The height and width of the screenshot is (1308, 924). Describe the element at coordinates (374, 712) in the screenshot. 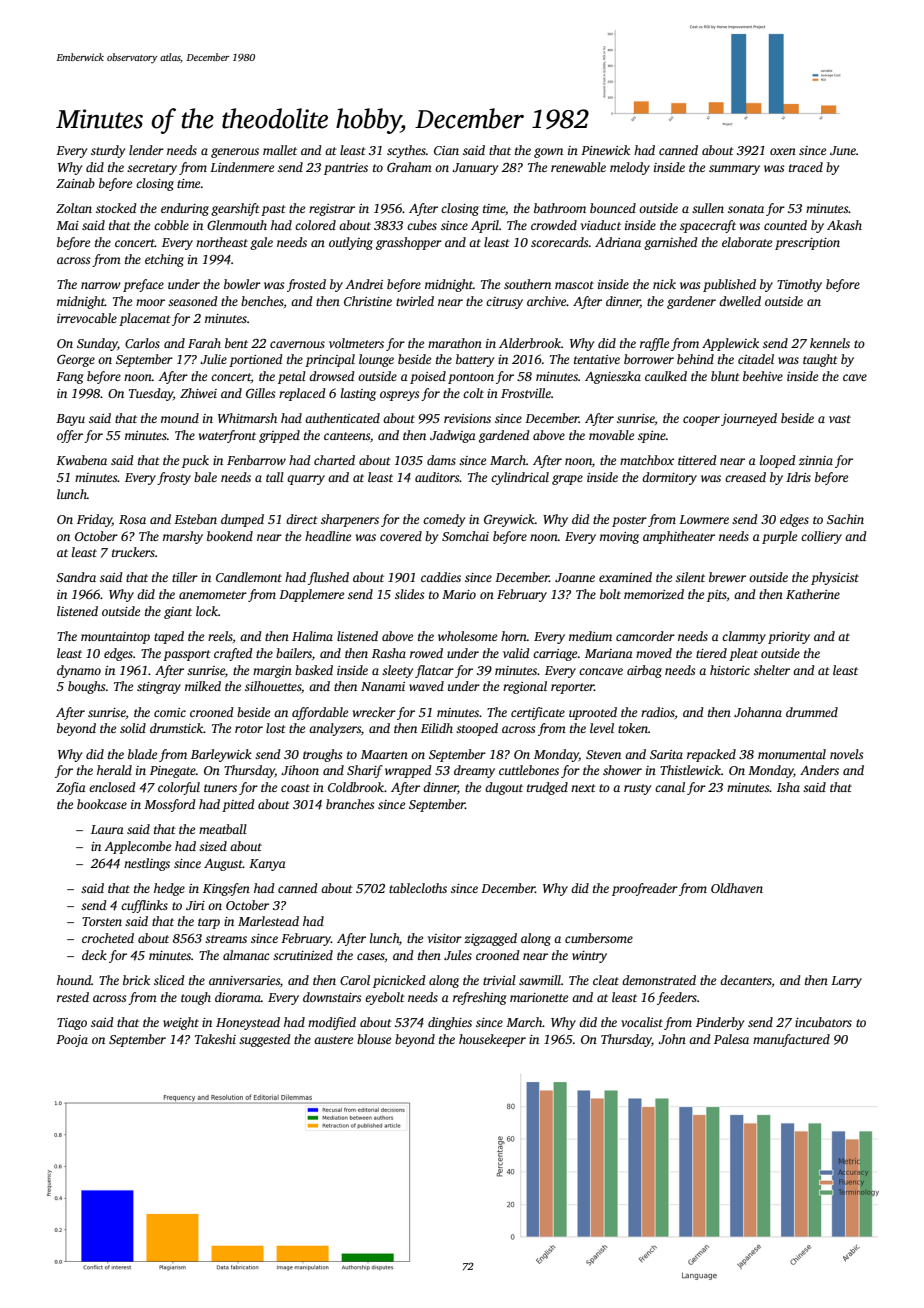

I see `wrecker` at that location.
